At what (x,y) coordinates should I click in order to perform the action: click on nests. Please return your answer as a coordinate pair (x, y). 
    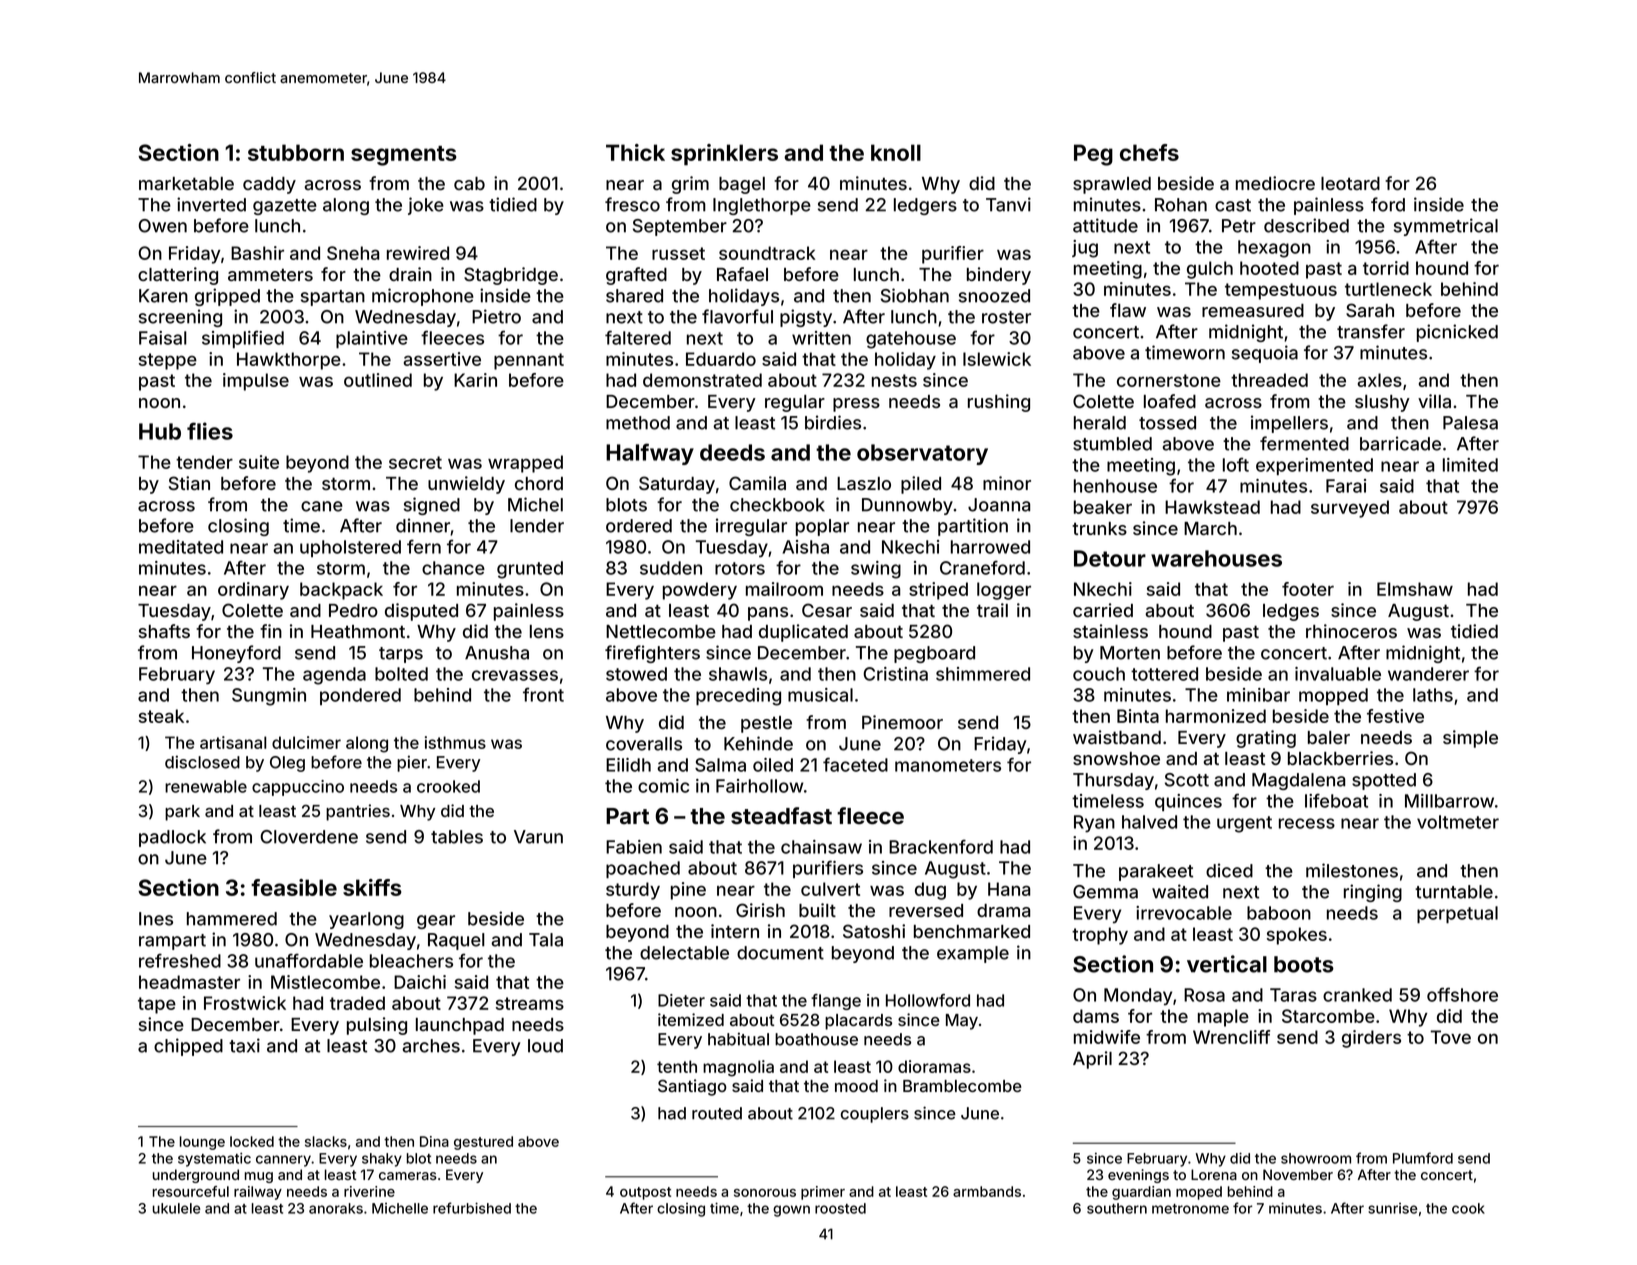
    Looking at the image, I should click on (894, 380).
